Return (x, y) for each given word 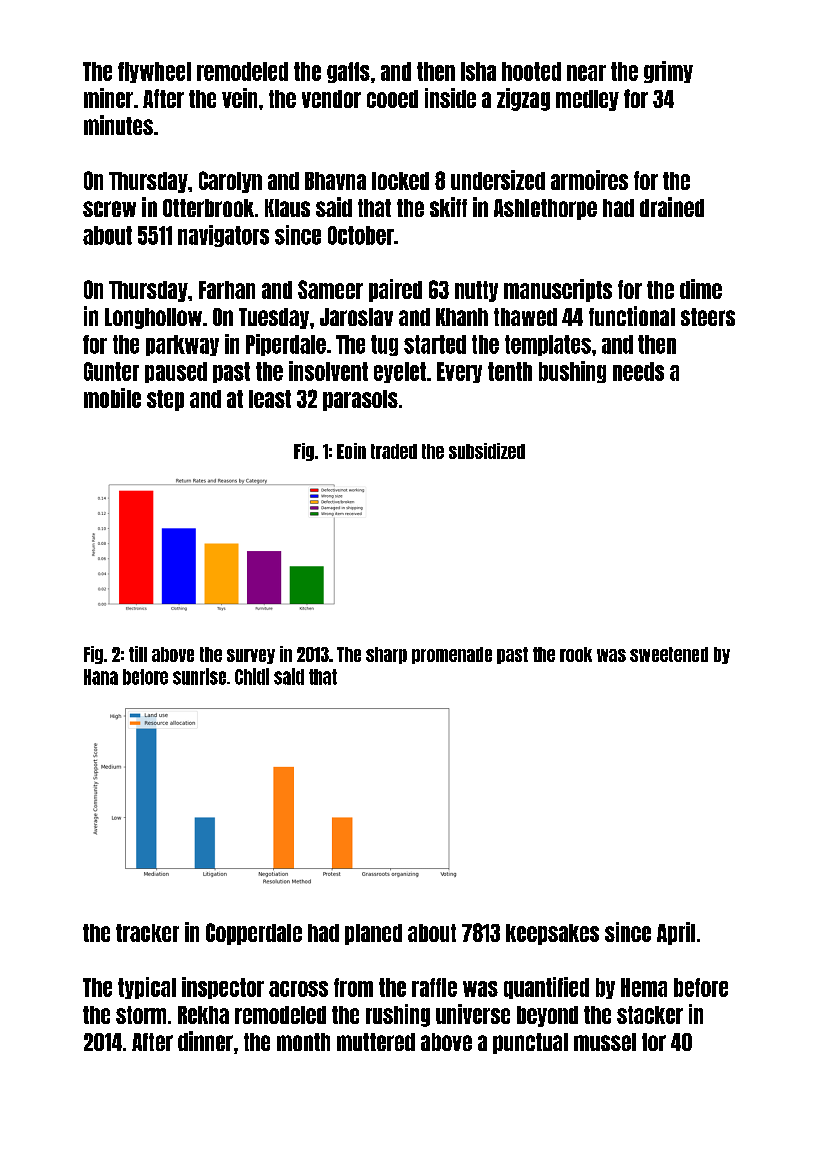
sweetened (669, 654)
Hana (101, 677)
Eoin (351, 451)
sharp (386, 655)
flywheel (154, 72)
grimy (668, 72)
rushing (398, 1015)
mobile (112, 398)
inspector (223, 988)
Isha (478, 71)
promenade (452, 655)
